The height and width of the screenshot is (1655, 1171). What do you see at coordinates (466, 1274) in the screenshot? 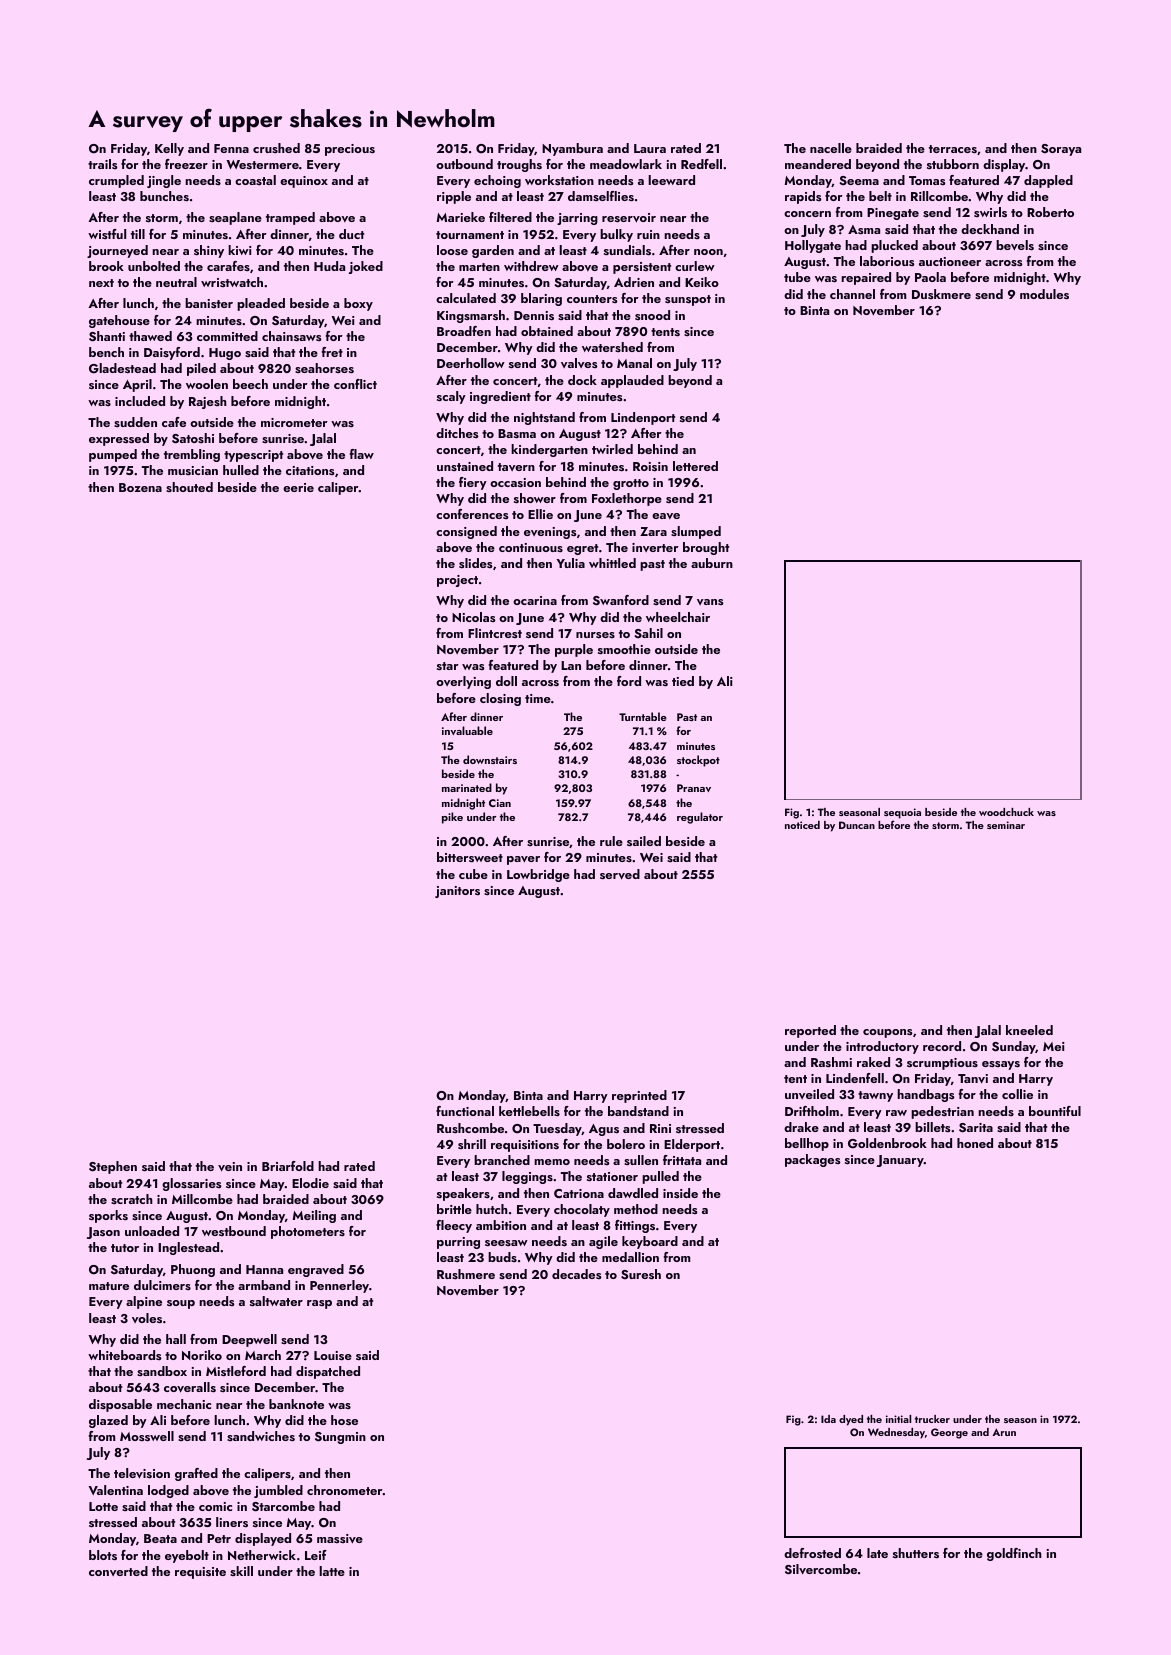
I see `Rushmere` at bounding box center [466, 1274].
